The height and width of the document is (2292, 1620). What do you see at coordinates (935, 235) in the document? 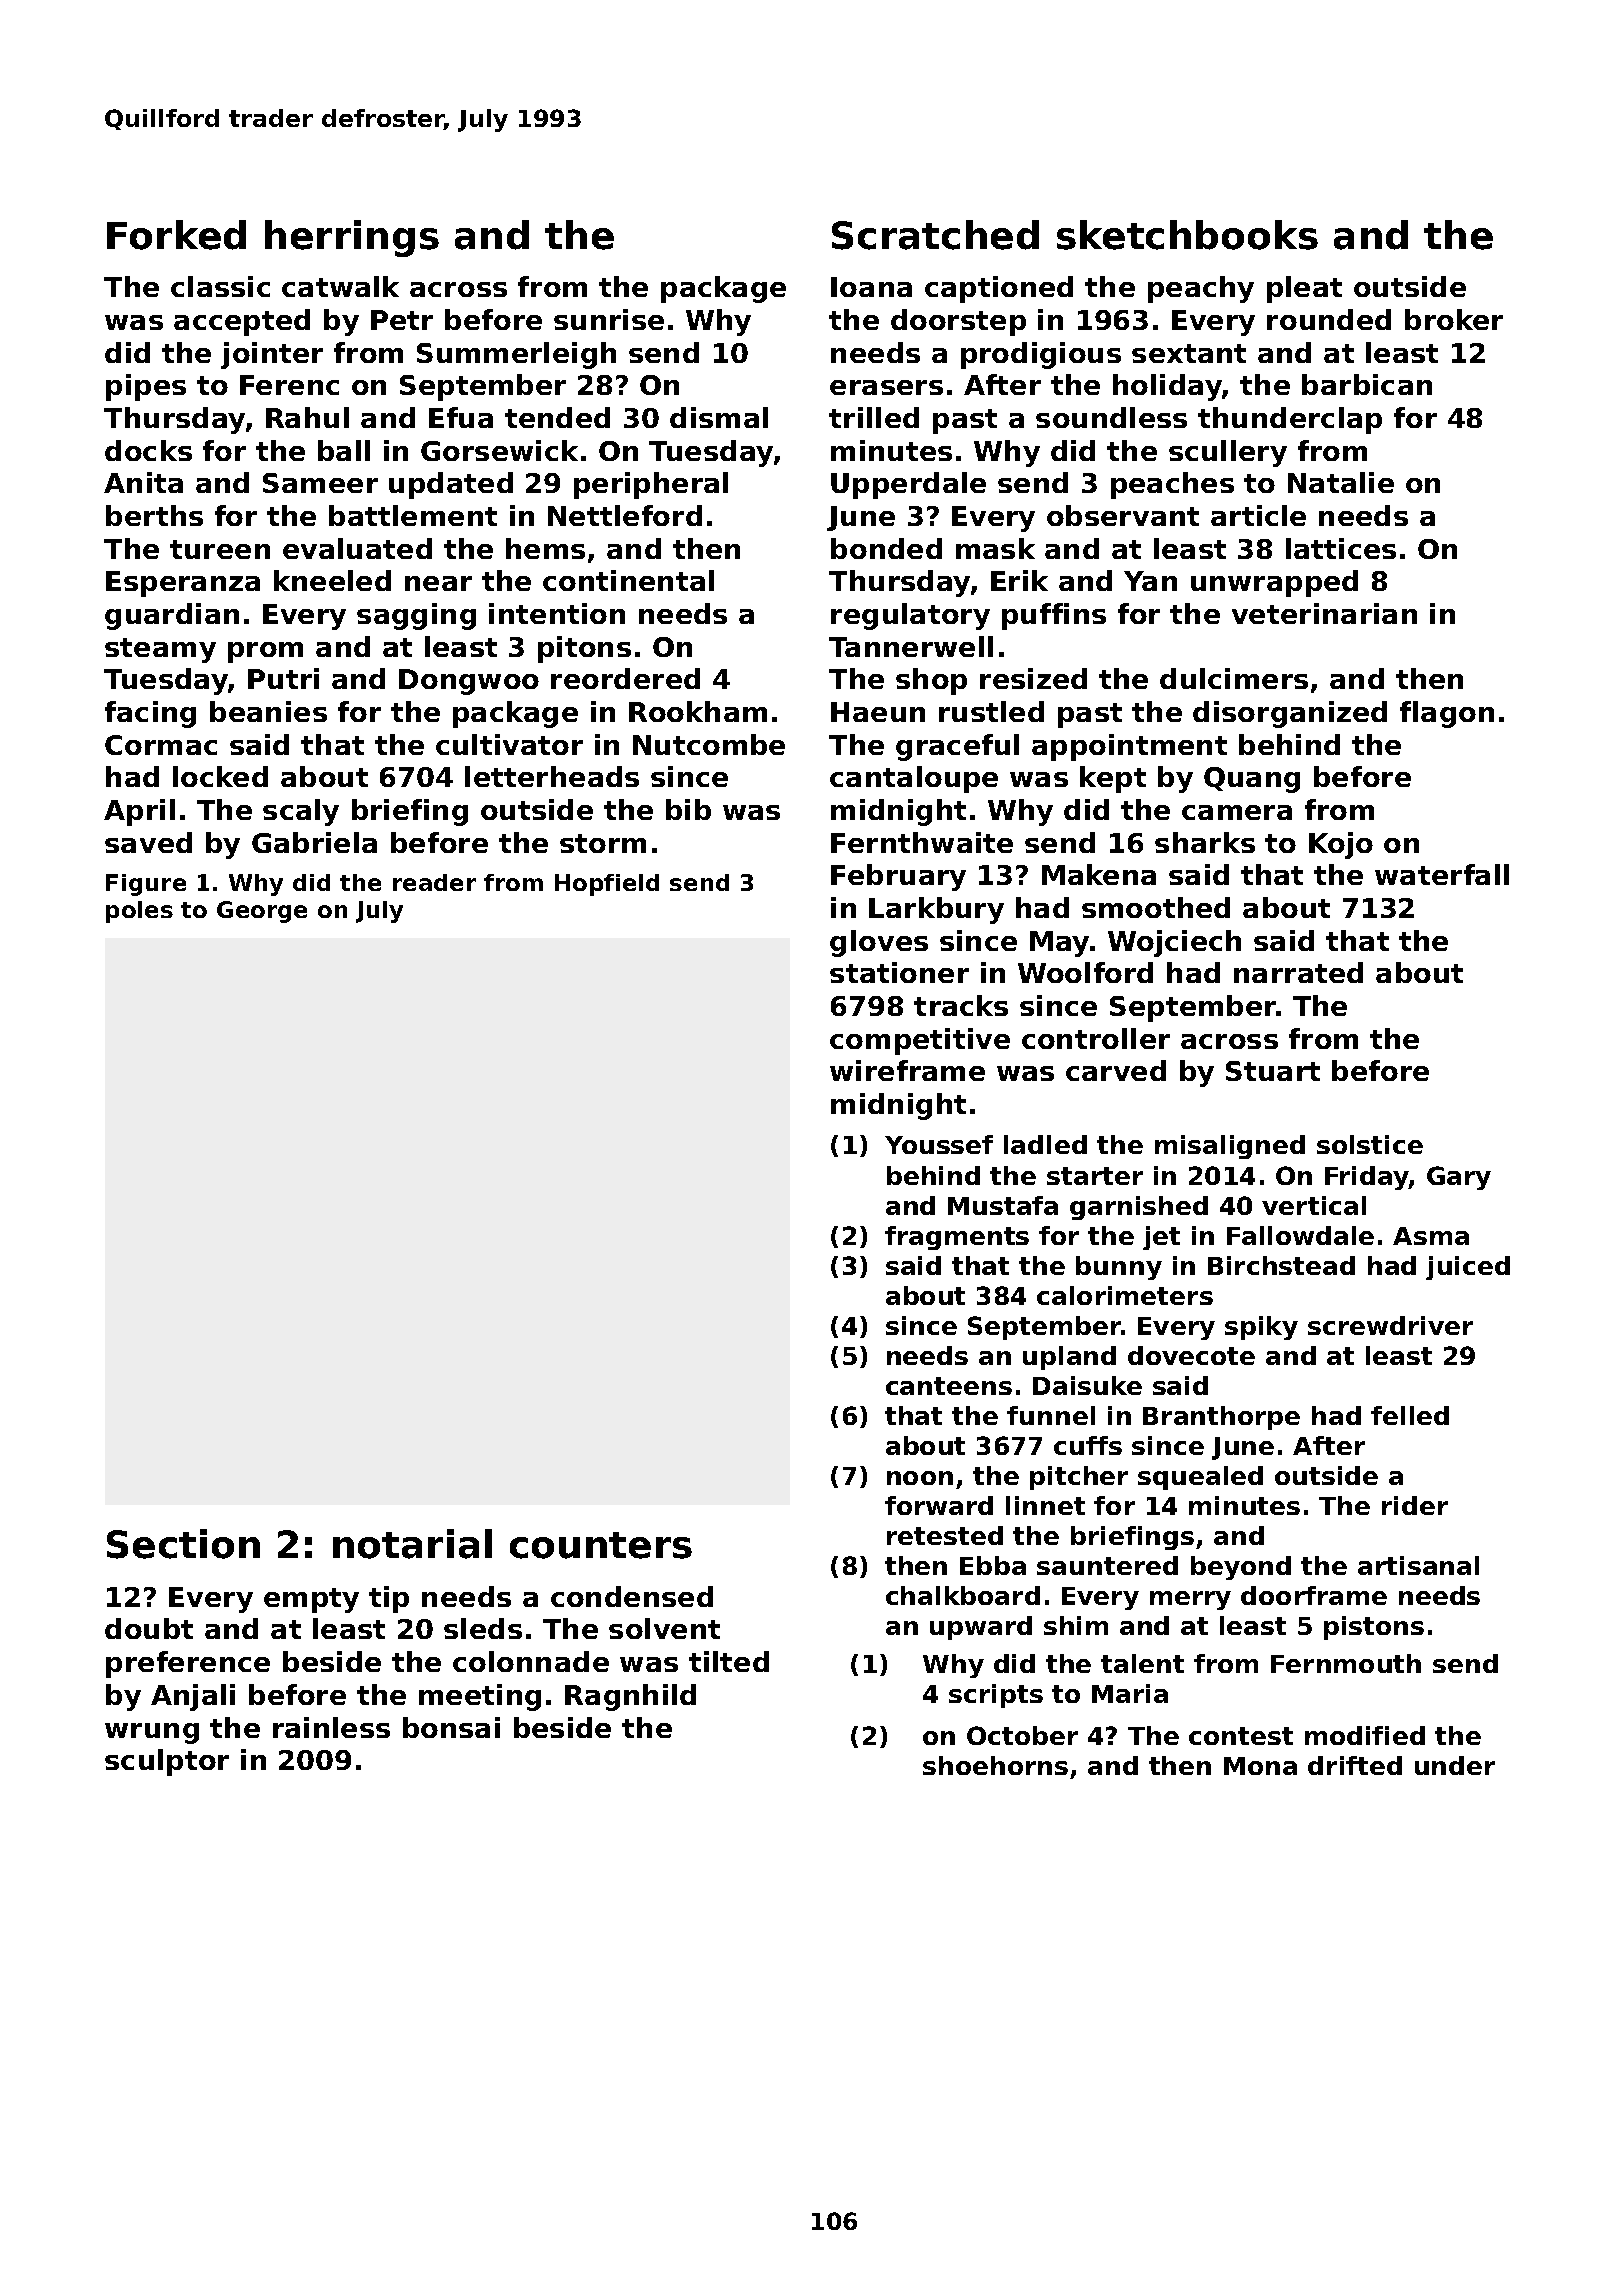
I see `Scratched` at bounding box center [935, 235].
